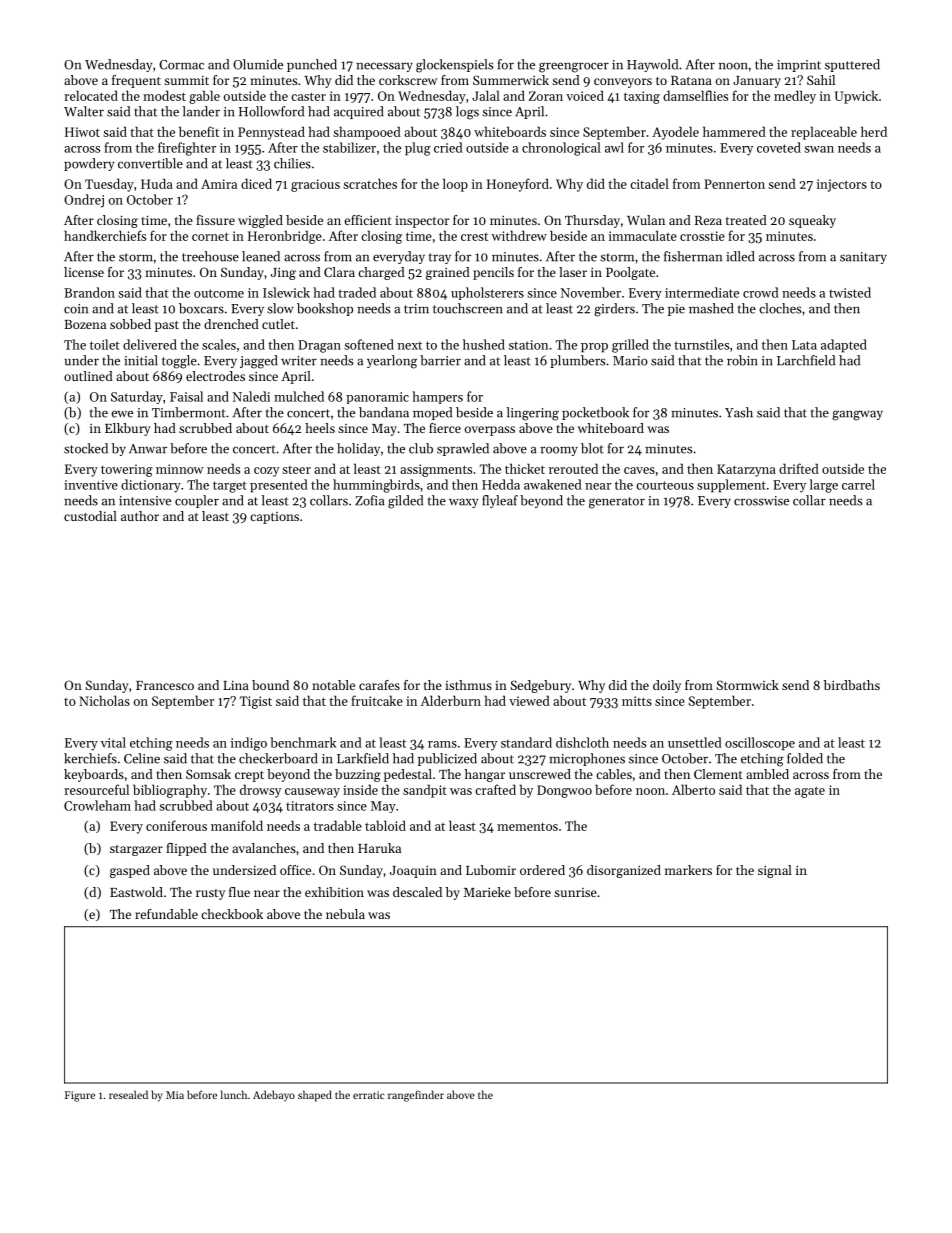 The image size is (952, 1233). What do you see at coordinates (186, 80) in the screenshot?
I see `summit` at bounding box center [186, 80].
